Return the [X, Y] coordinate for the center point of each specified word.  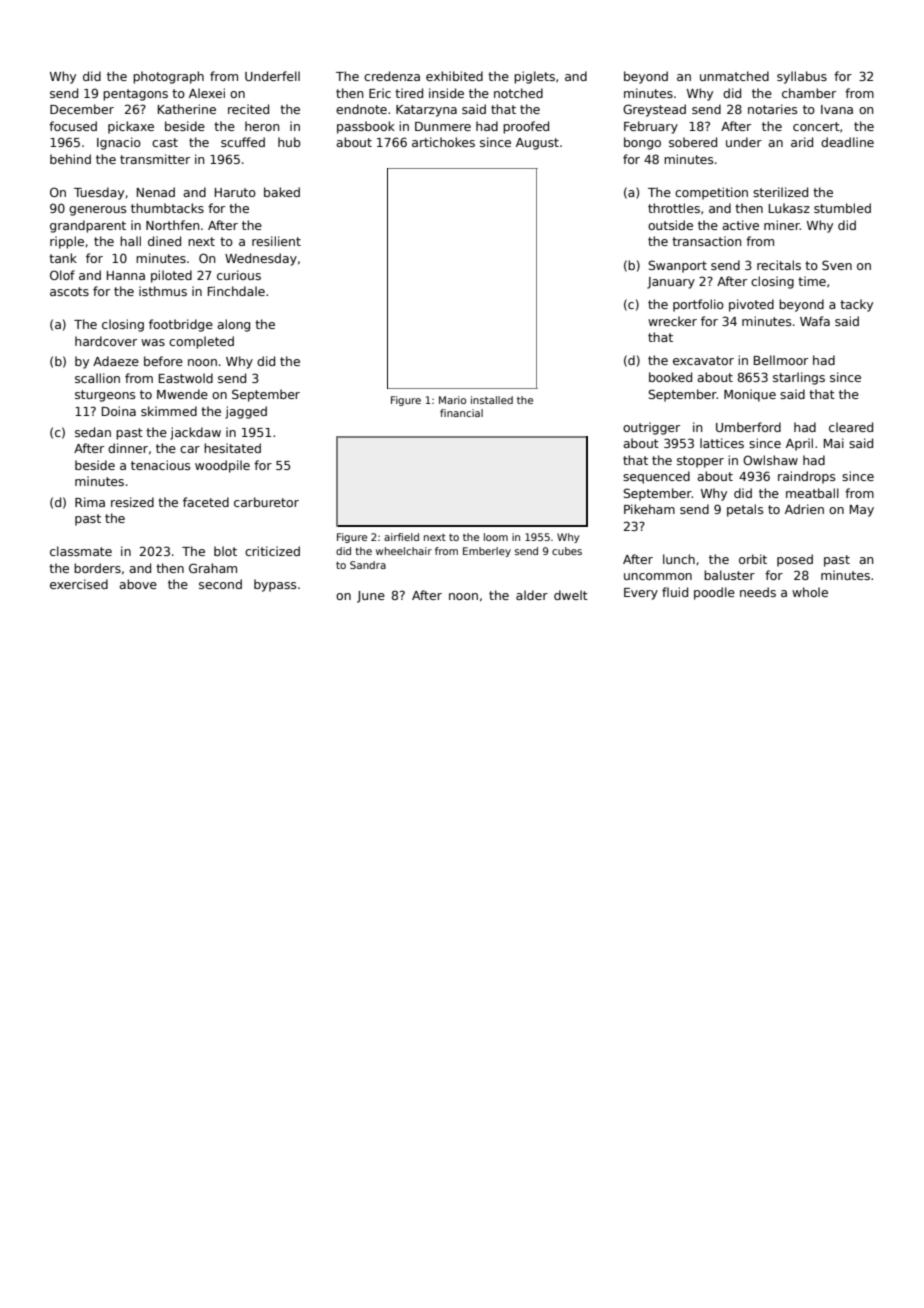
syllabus [802, 77]
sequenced [656, 477]
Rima [90, 502]
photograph [168, 77]
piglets [534, 77]
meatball [812, 493]
